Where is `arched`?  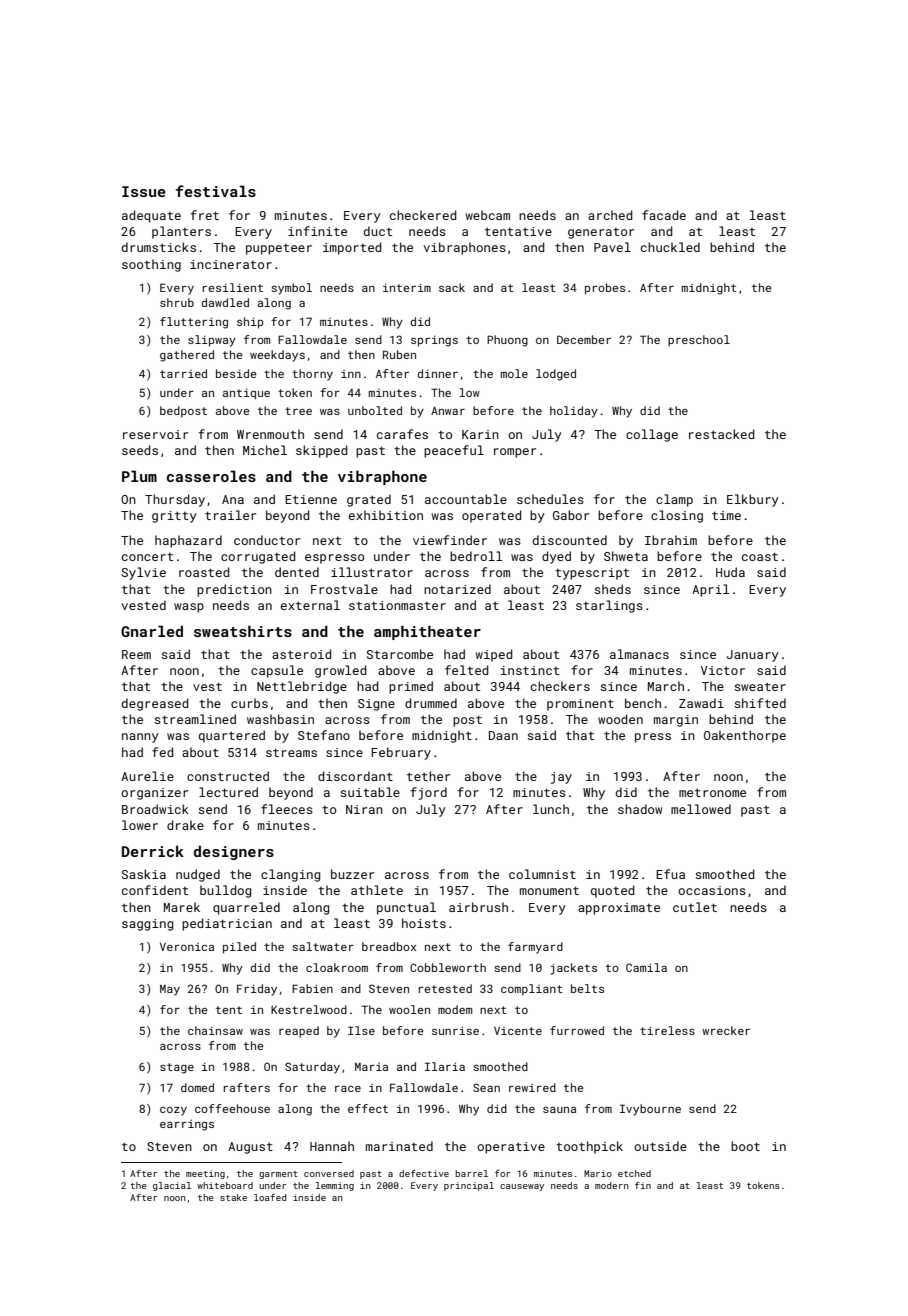
arched is located at coordinates (610, 215).
